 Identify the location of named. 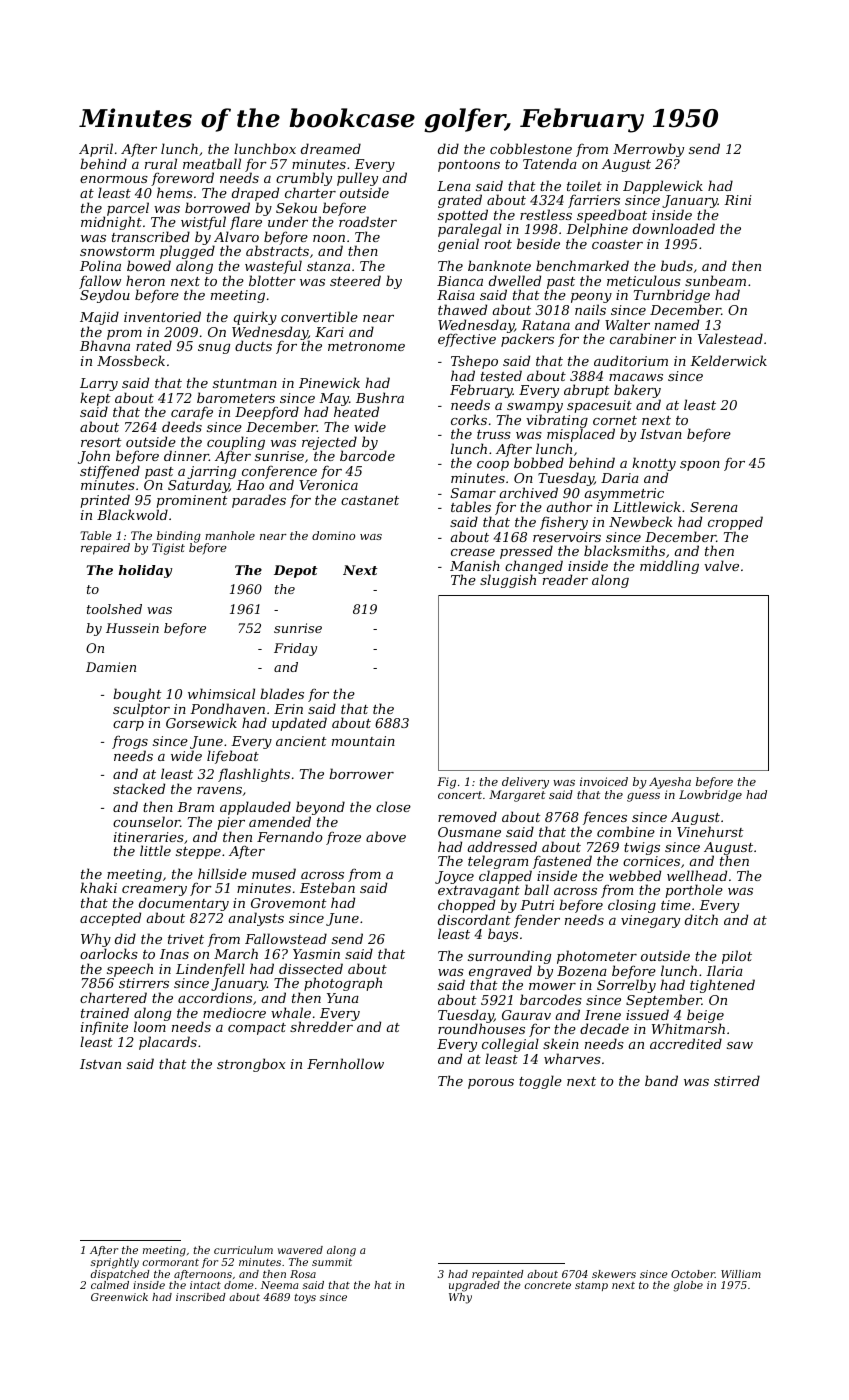
(677, 324).
